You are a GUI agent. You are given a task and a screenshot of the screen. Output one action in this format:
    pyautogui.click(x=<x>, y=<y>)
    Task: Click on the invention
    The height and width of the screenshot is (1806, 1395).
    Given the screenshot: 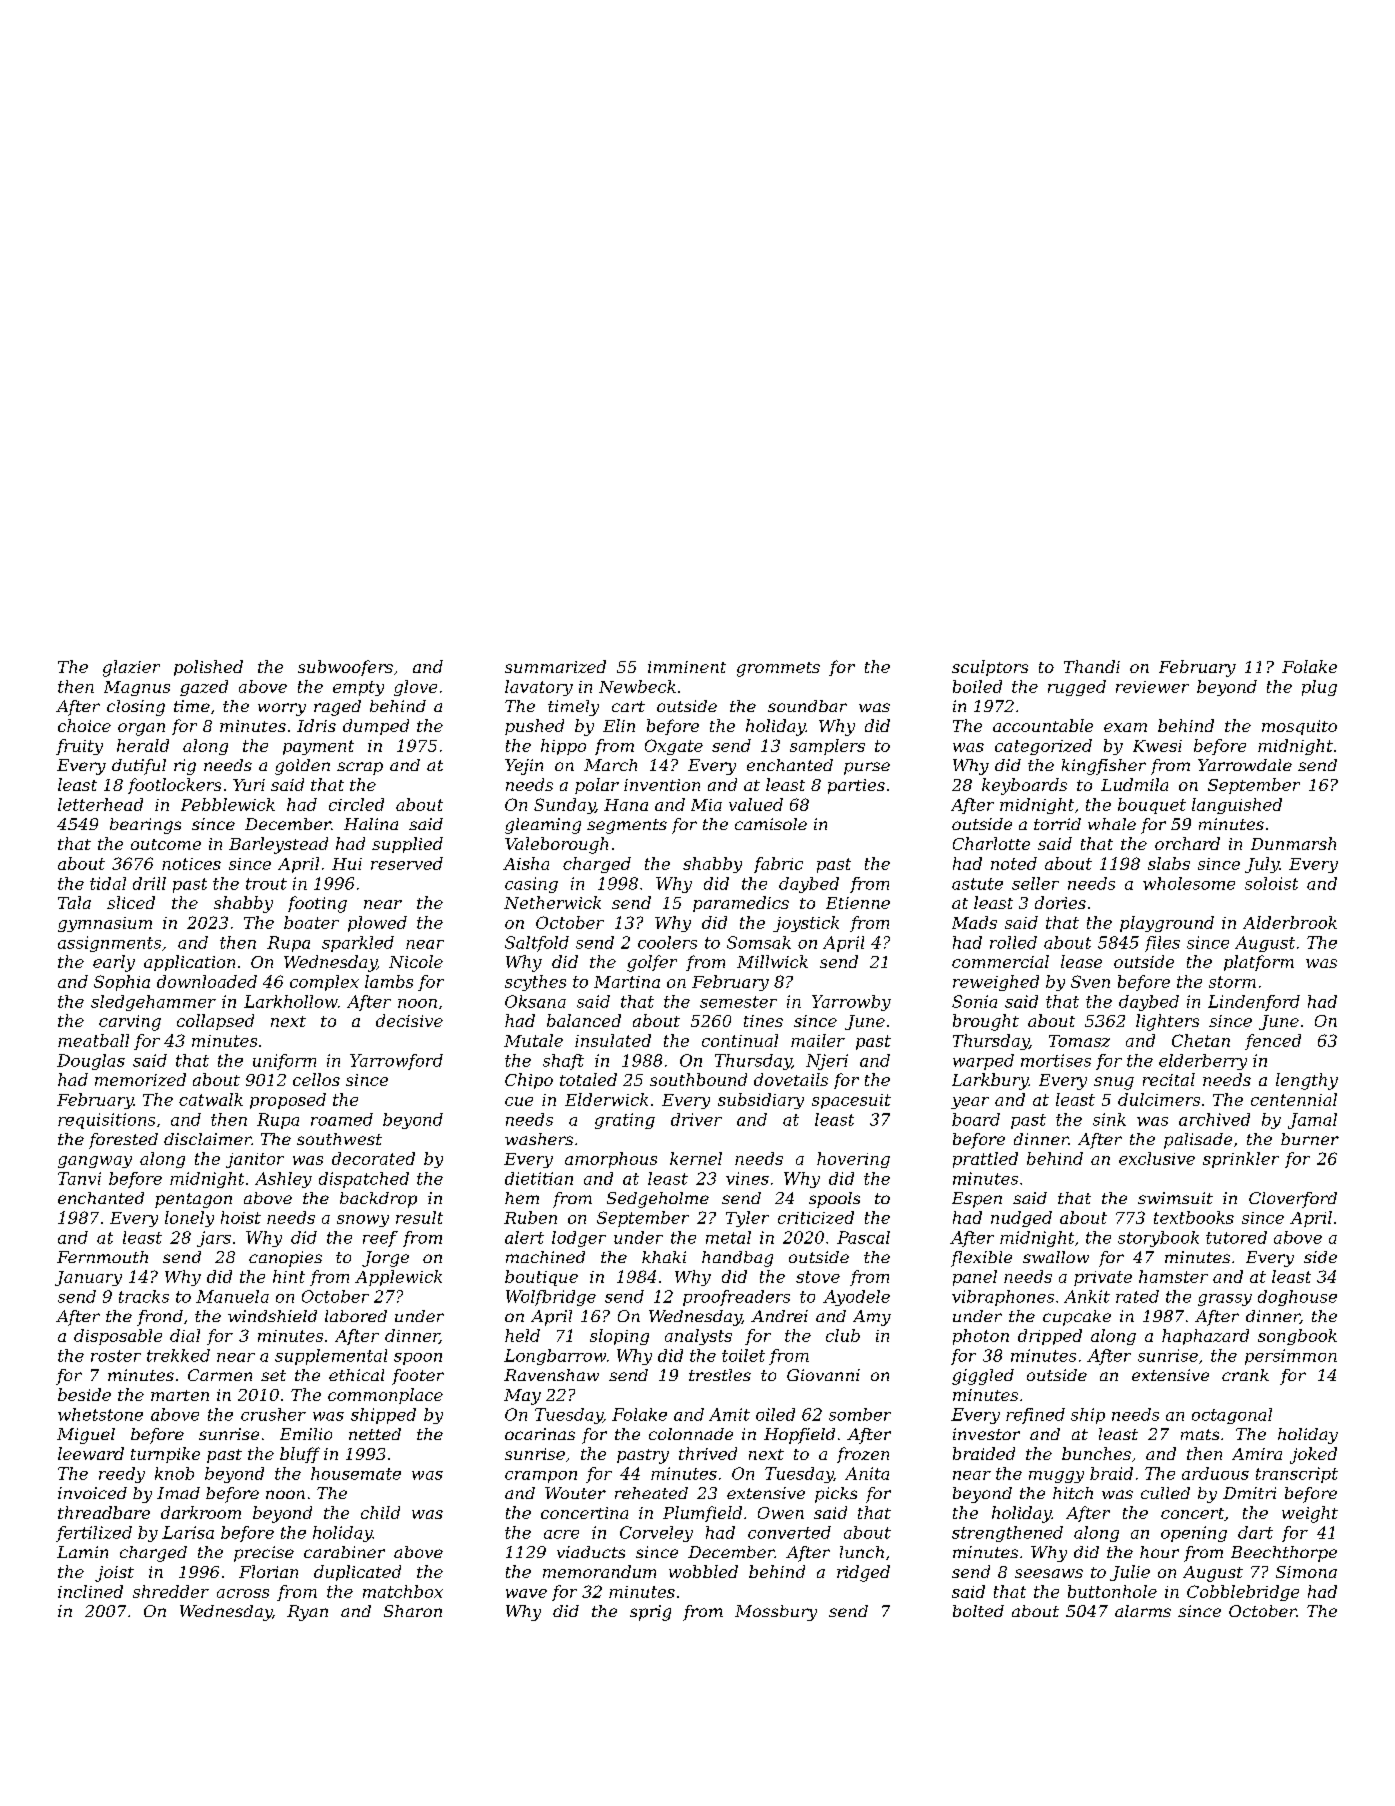 What is the action you would take?
    pyautogui.click(x=662, y=785)
